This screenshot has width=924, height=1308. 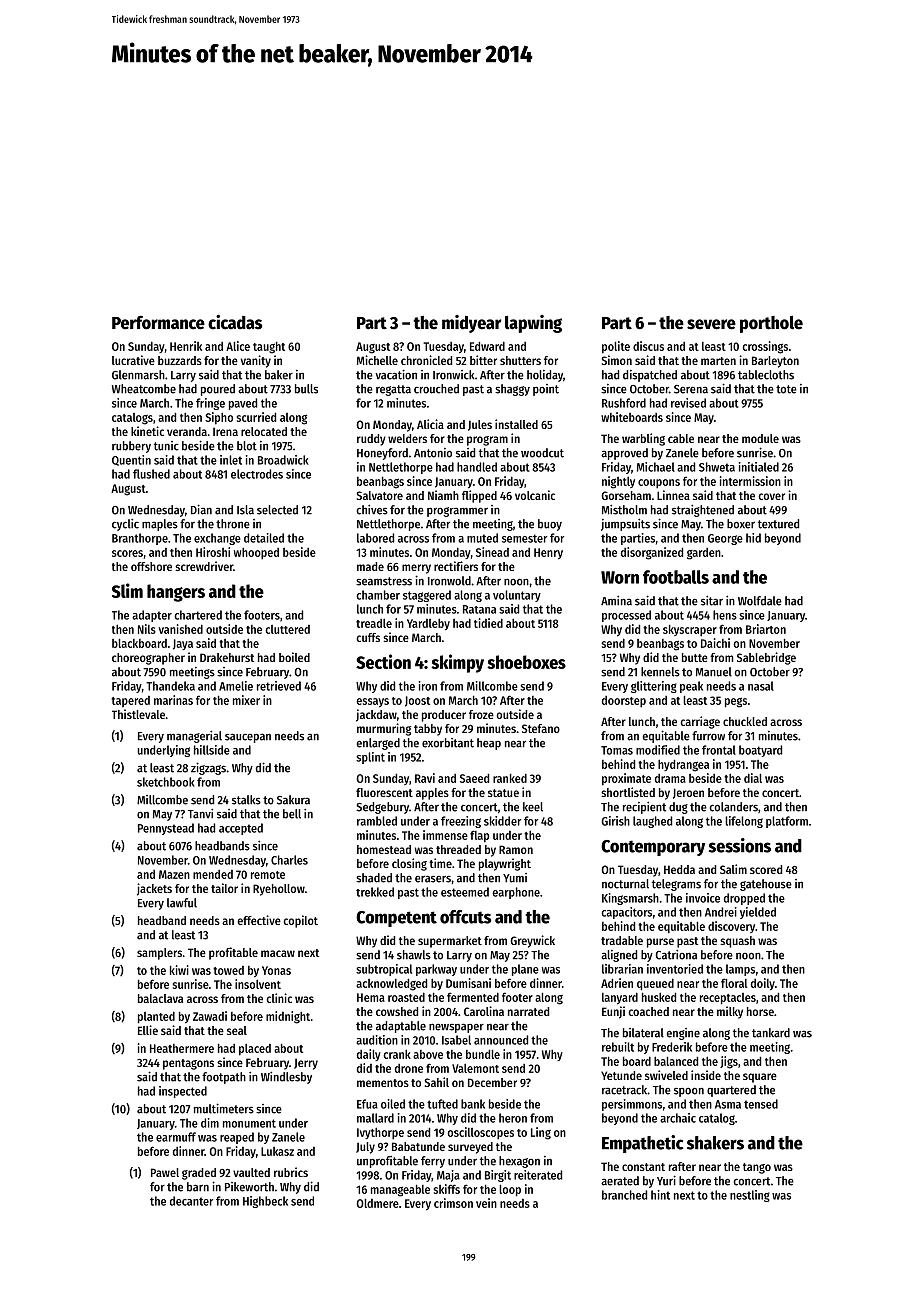 I want to click on samplers, so click(x=159, y=954).
